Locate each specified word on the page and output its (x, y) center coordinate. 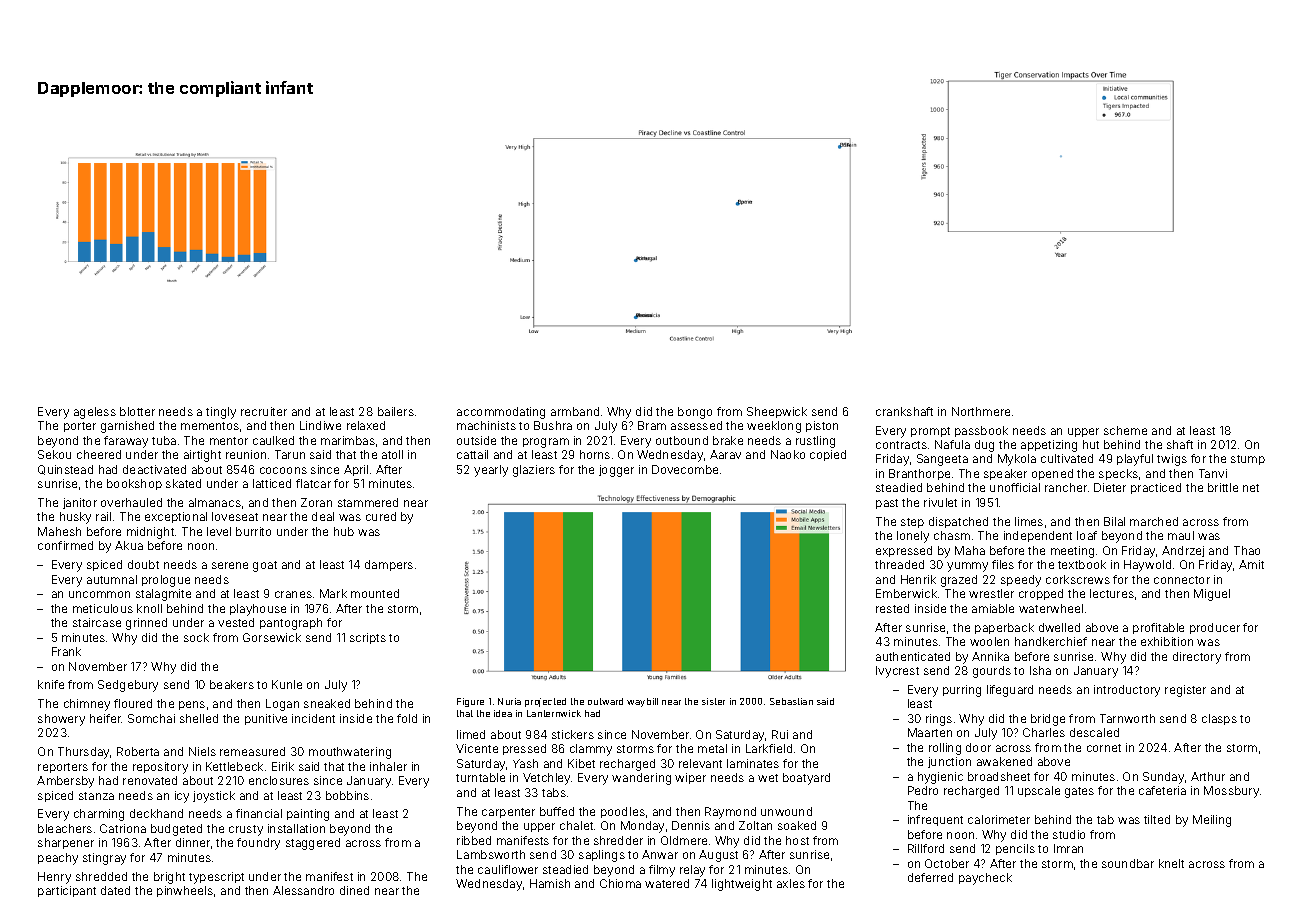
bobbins (347, 795)
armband (575, 411)
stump (1248, 460)
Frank (66, 651)
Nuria (509, 701)
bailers (396, 411)
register (1185, 691)
